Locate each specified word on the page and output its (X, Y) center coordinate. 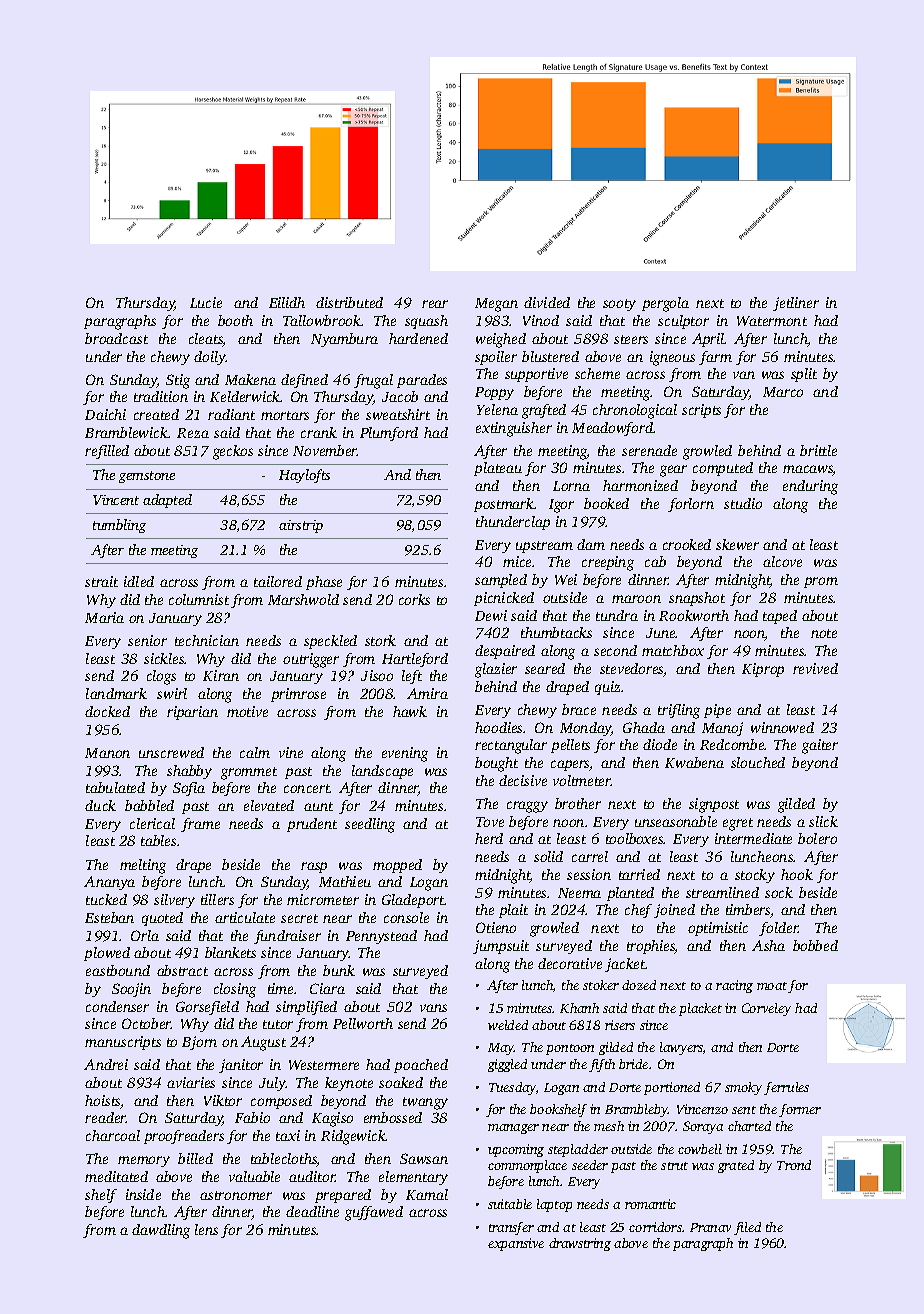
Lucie (206, 302)
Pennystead (381, 937)
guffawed (374, 1213)
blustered (550, 356)
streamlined (722, 892)
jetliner (796, 304)
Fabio (252, 1117)
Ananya (109, 883)
